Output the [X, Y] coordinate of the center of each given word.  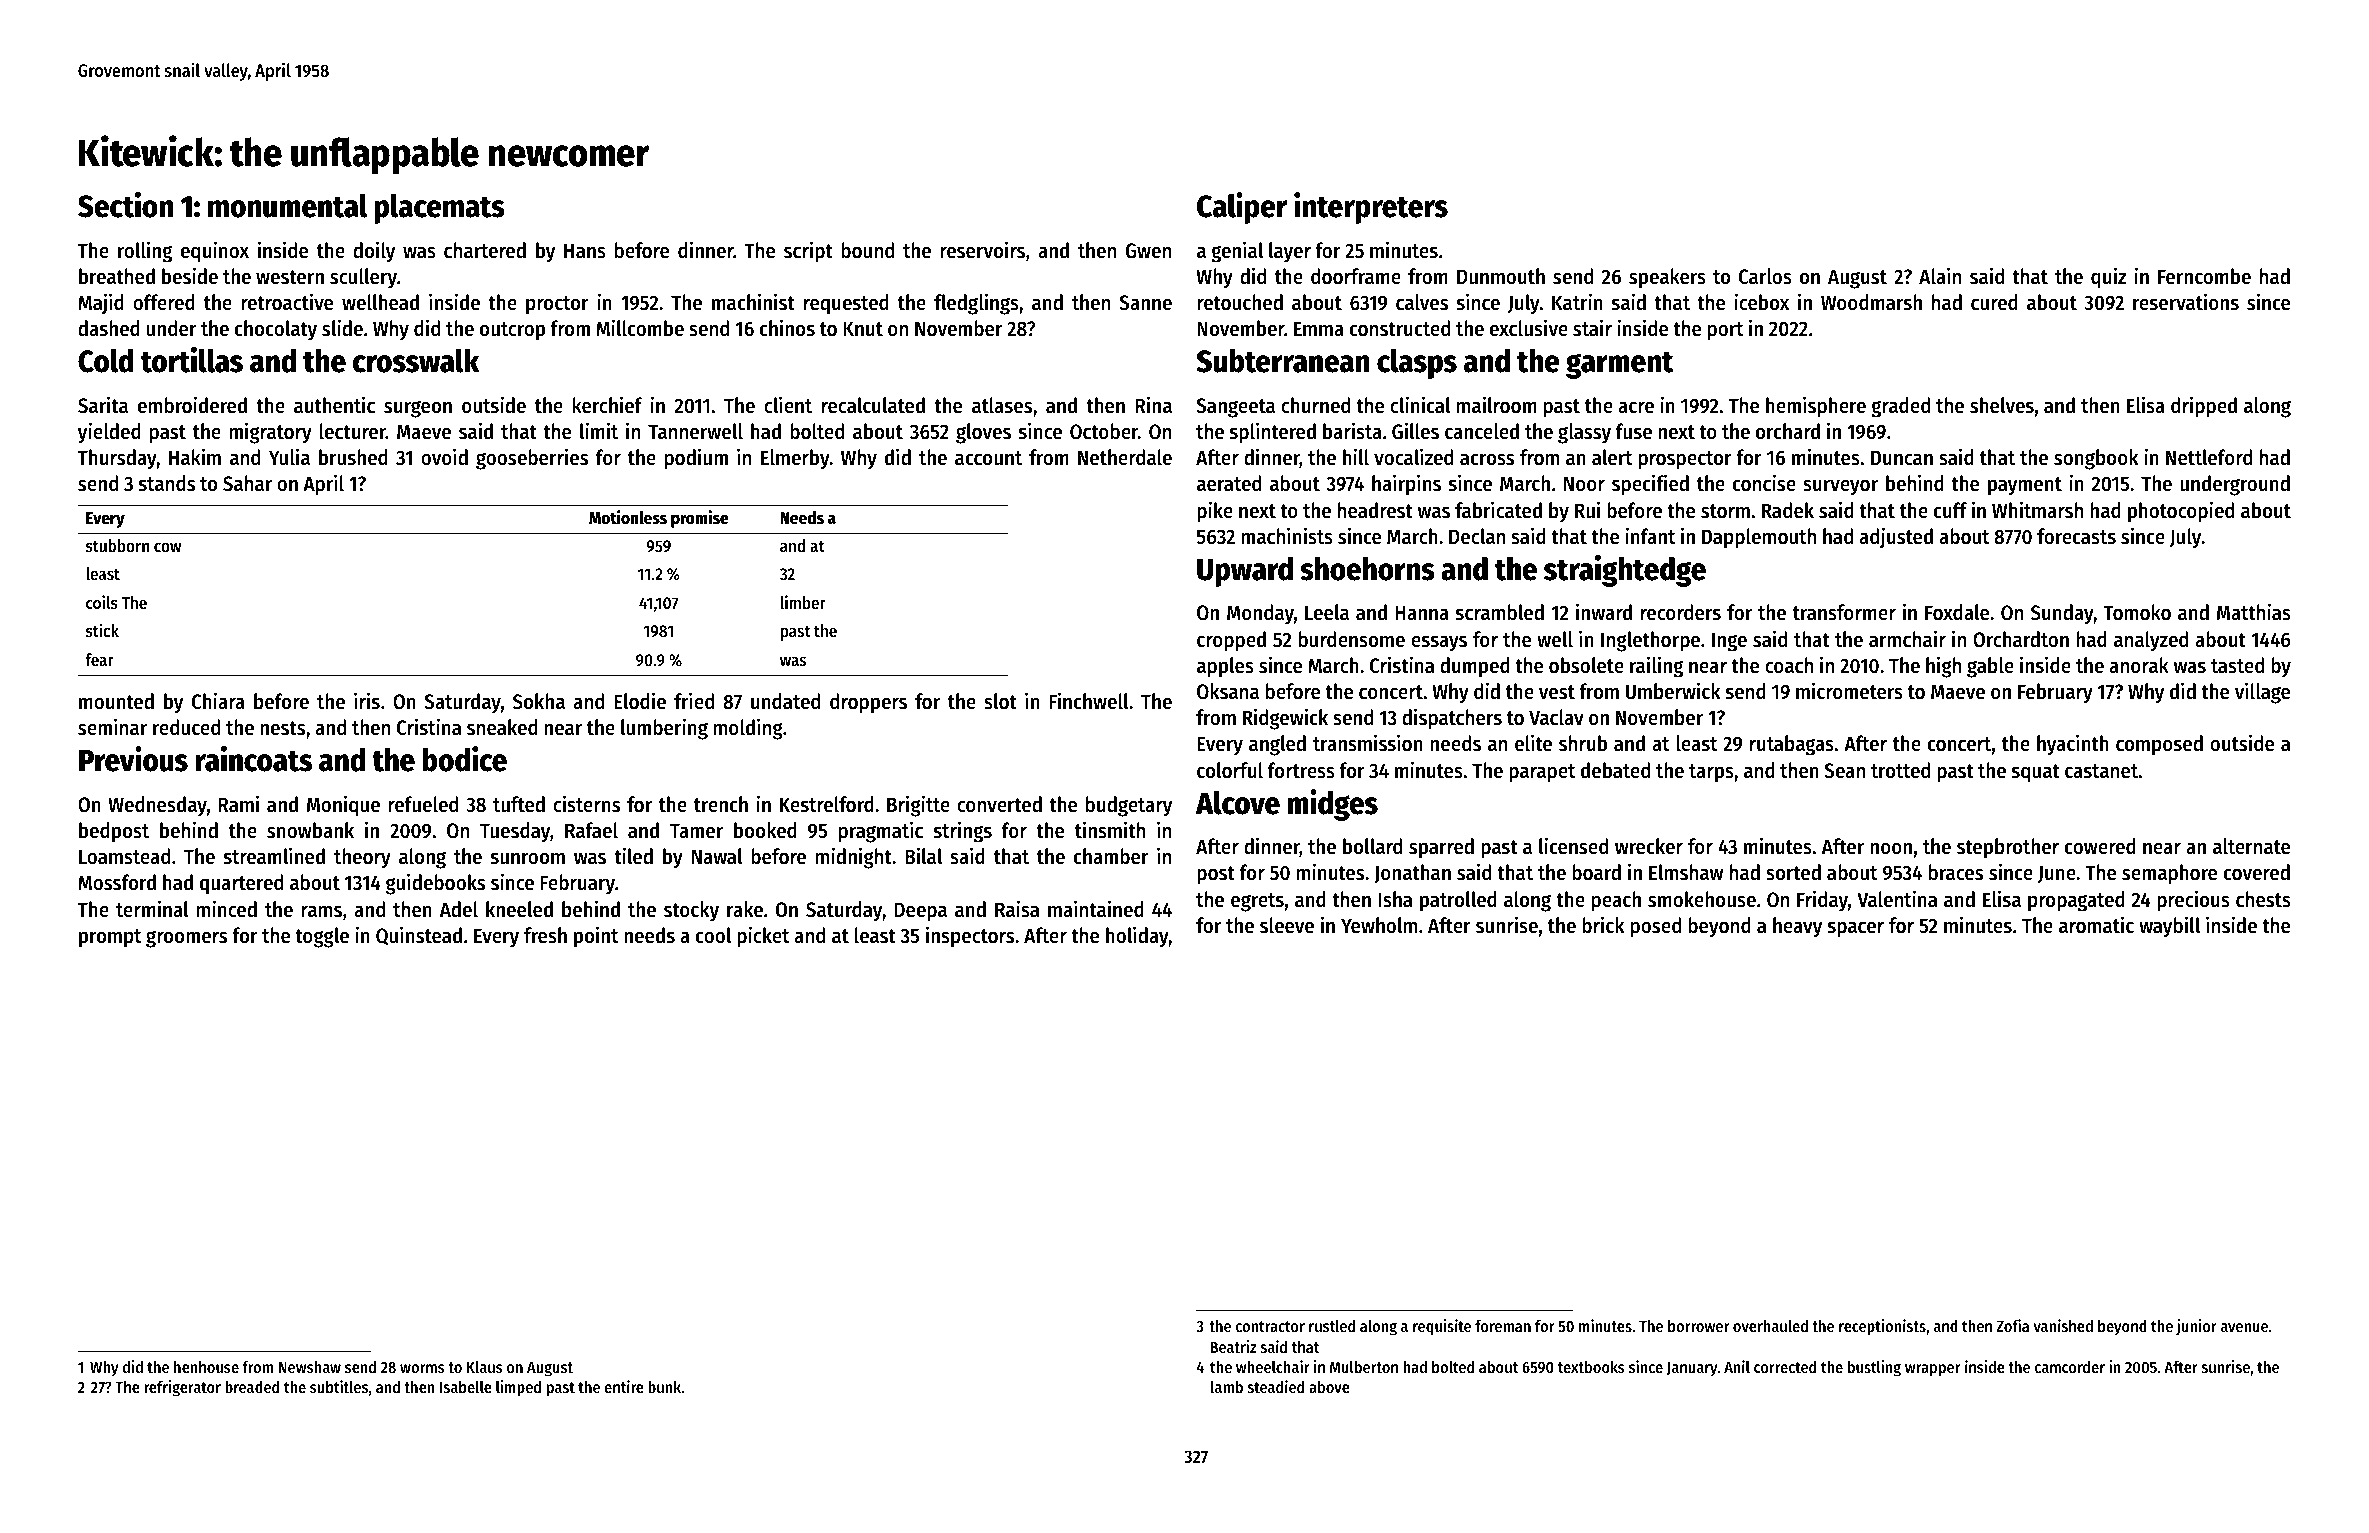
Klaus [485, 1367]
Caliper [1242, 208]
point [596, 937]
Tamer [696, 831]
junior [2196, 1327]
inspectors [970, 937]
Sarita [103, 405]
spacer [1856, 929]
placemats [439, 209]
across [1487, 459]
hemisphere [1816, 407]
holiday [1137, 937]
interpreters [1371, 208]
